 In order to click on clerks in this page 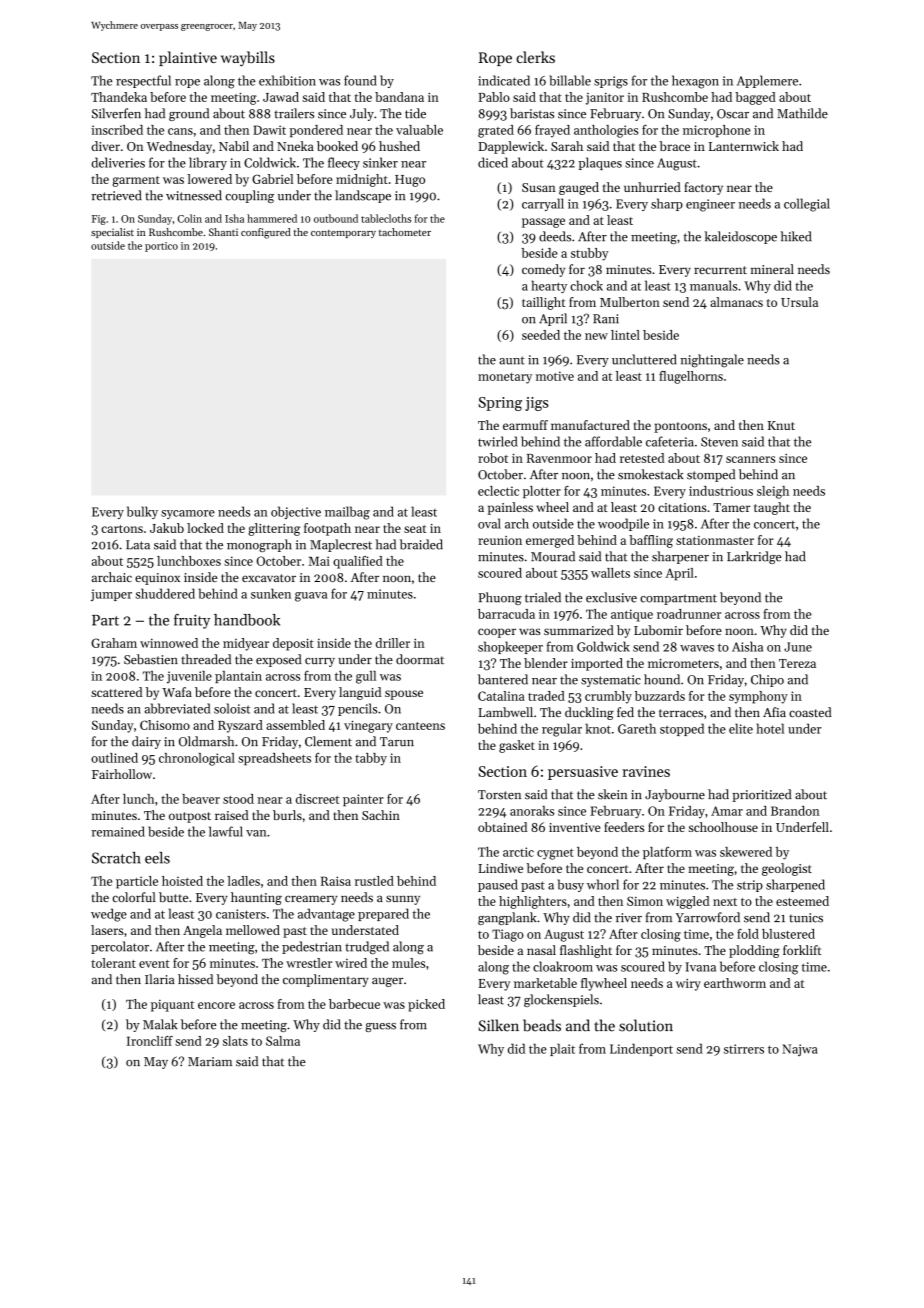, I will do `click(535, 57)`.
